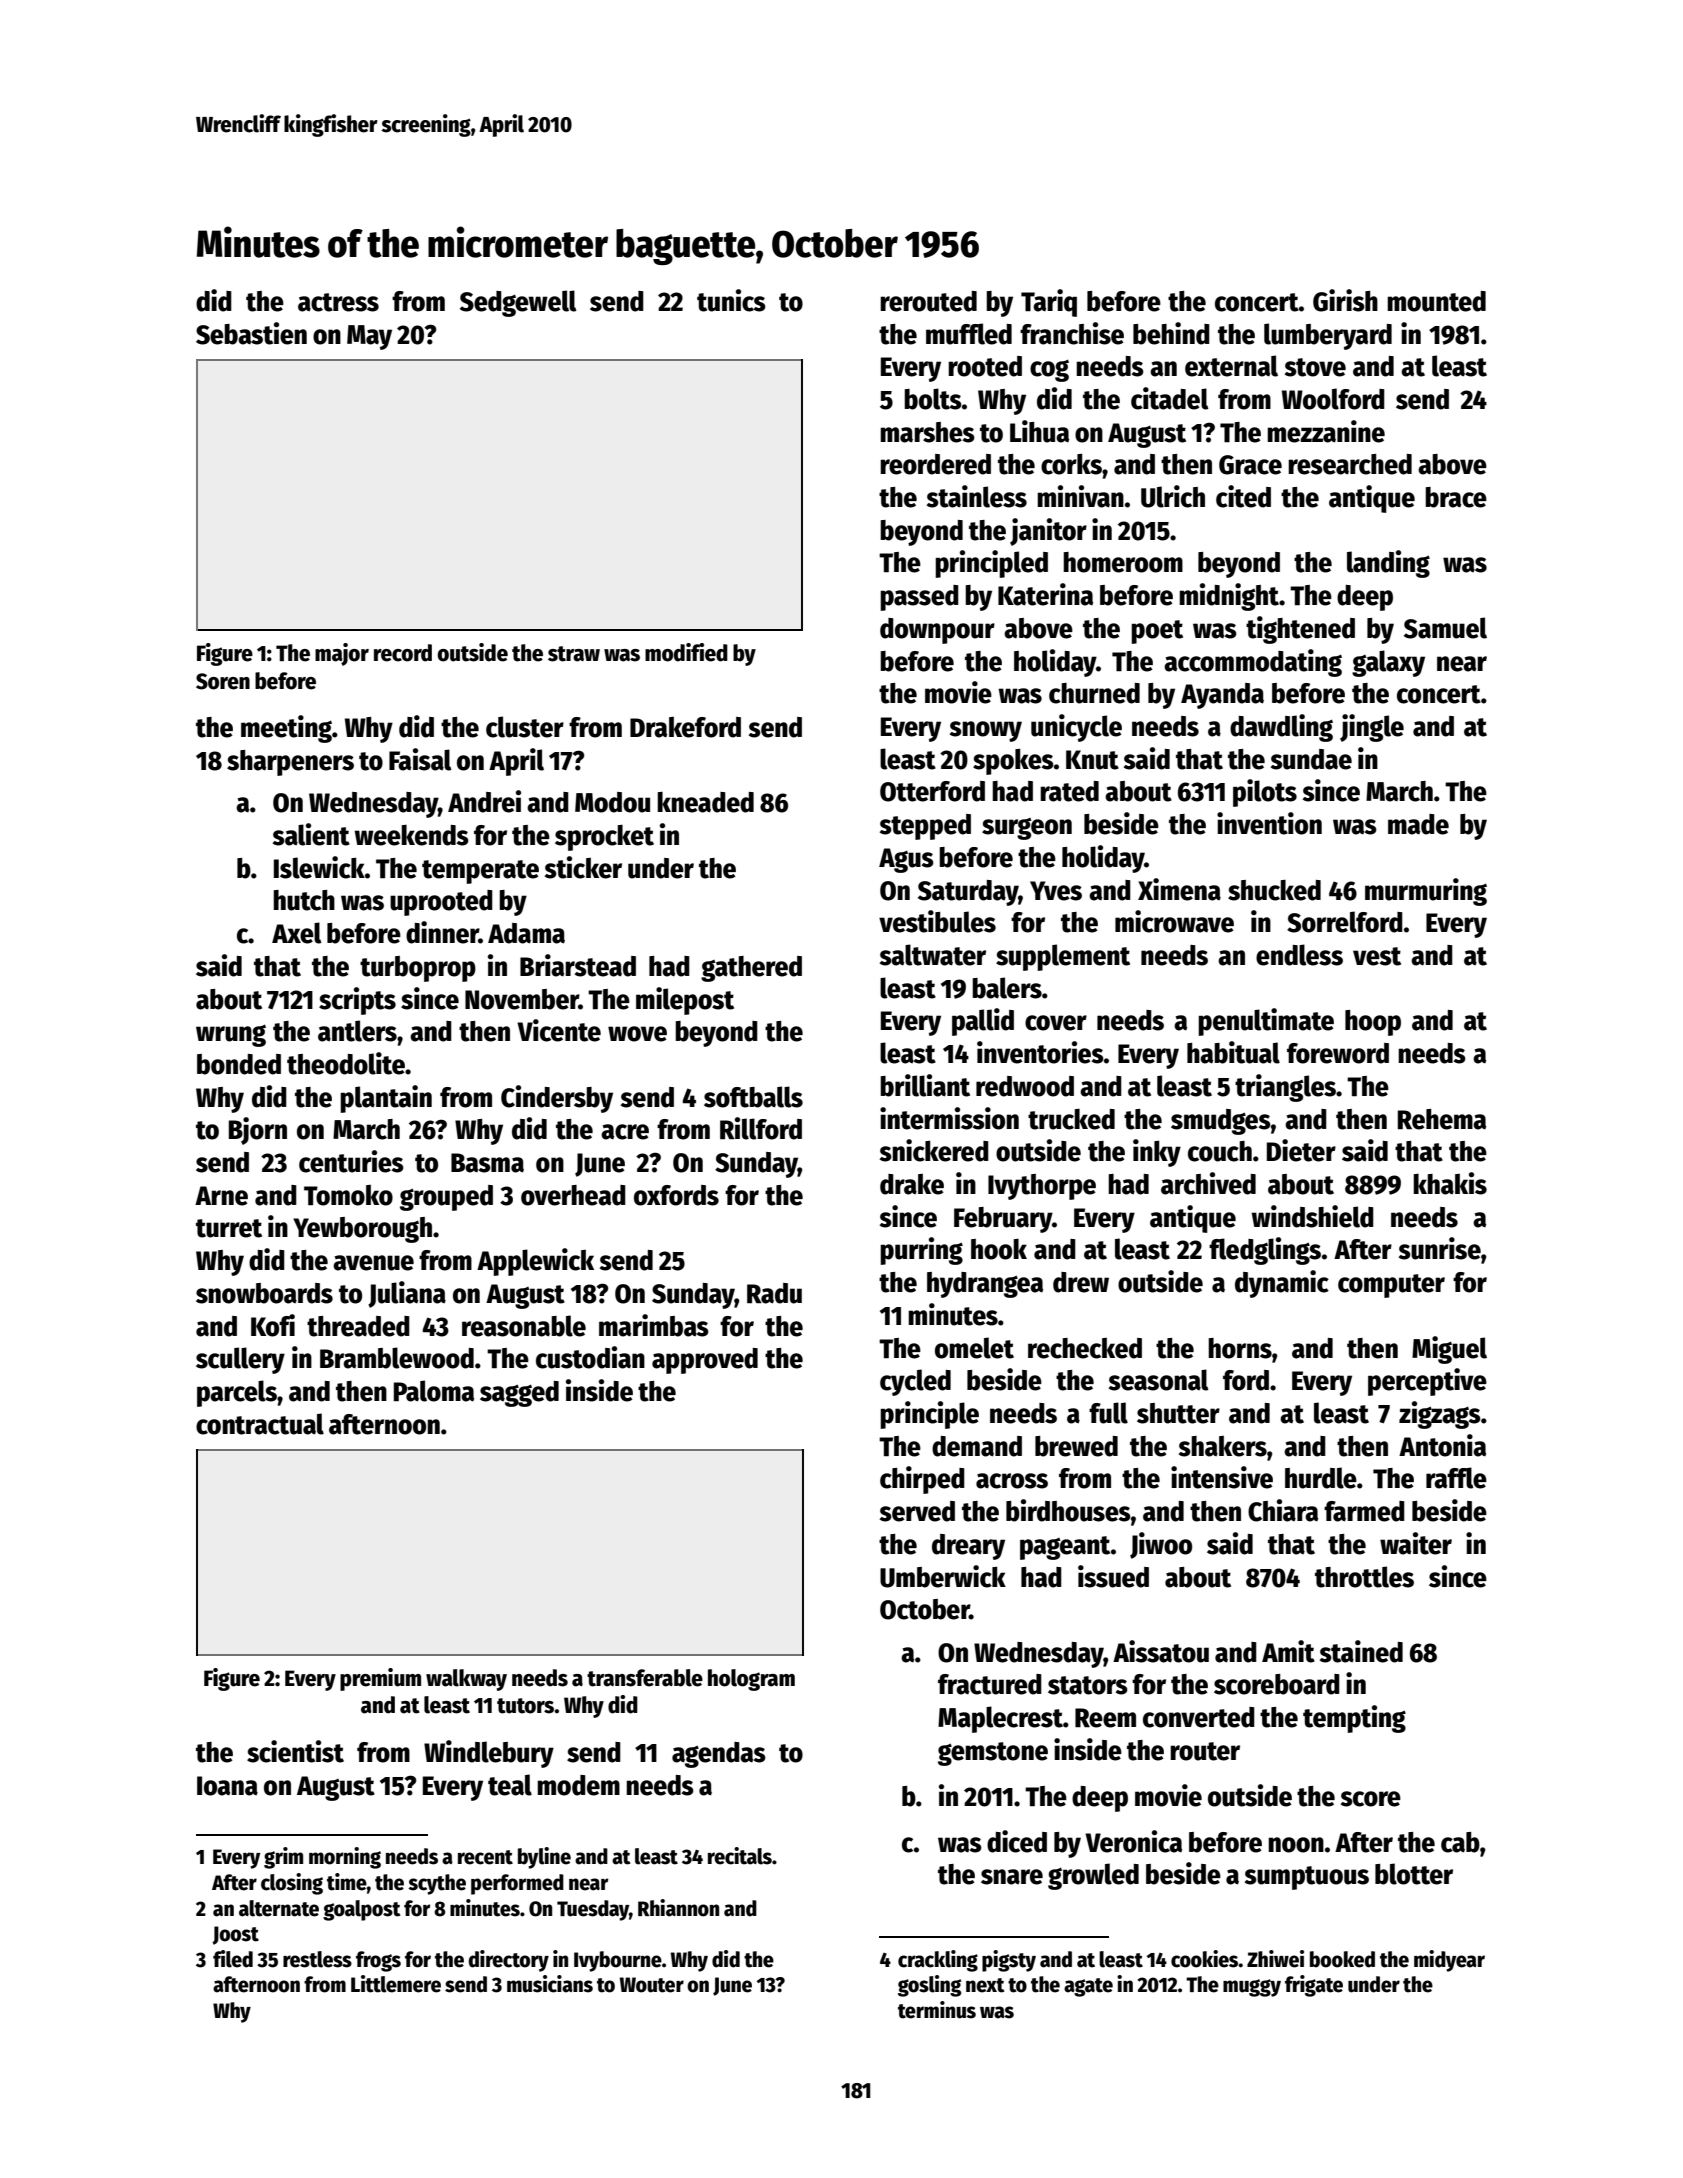 The width and height of the screenshot is (1683, 2178). I want to click on terminus, so click(937, 2010).
